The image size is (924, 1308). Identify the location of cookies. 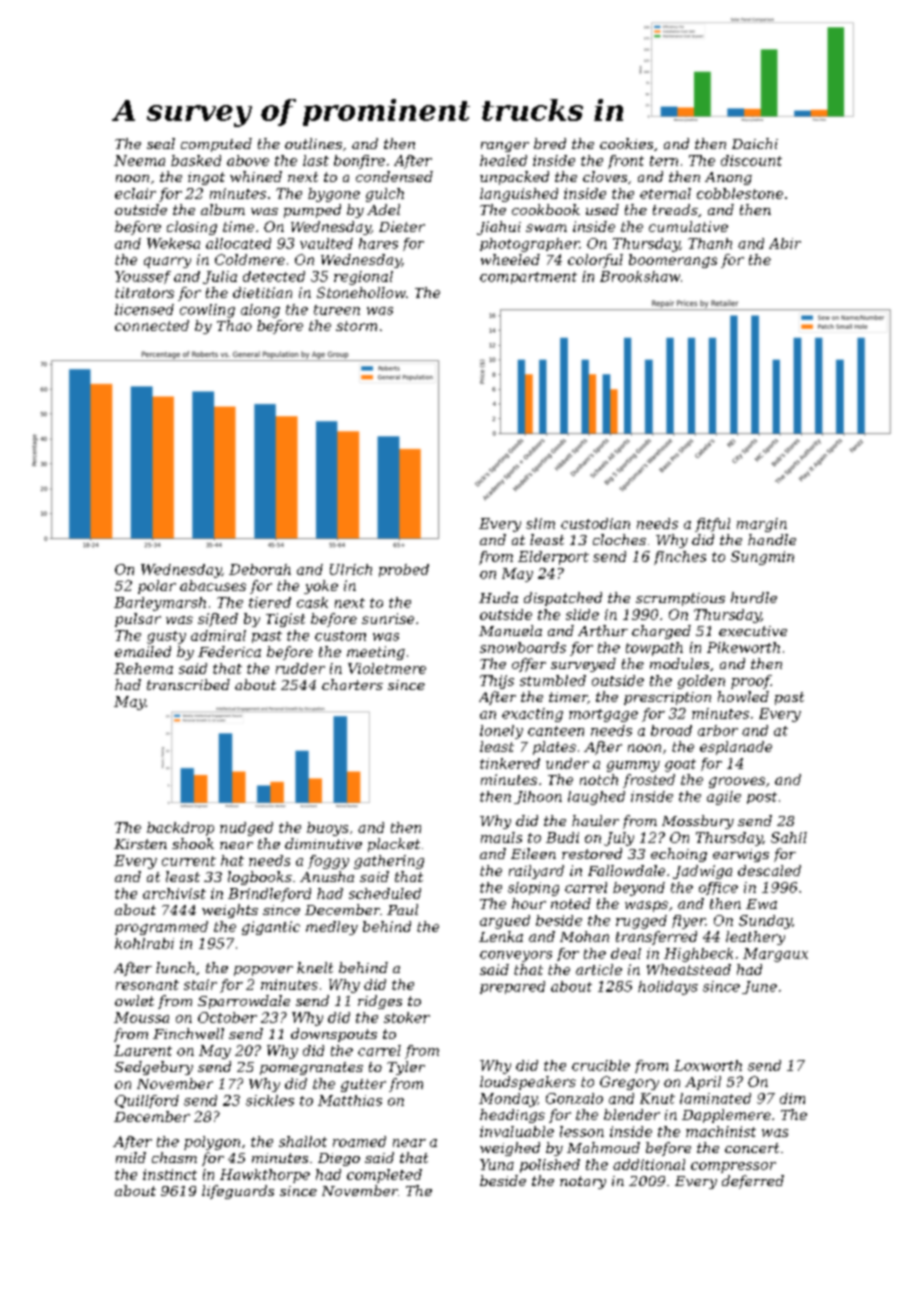
(626, 143).
